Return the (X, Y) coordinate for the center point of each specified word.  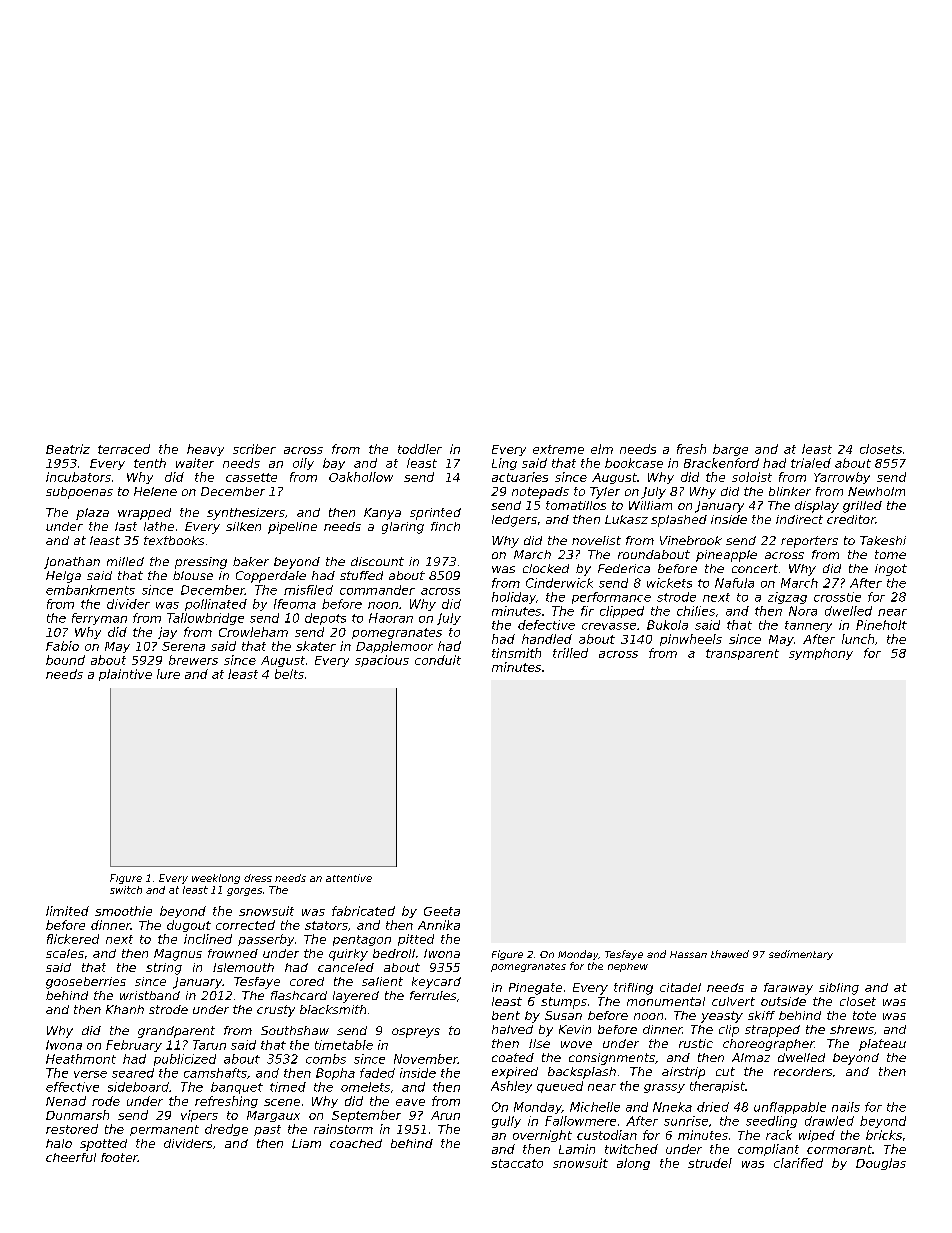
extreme (558, 449)
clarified (798, 1163)
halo (59, 1143)
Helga (63, 577)
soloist (752, 477)
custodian (607, 1135)
